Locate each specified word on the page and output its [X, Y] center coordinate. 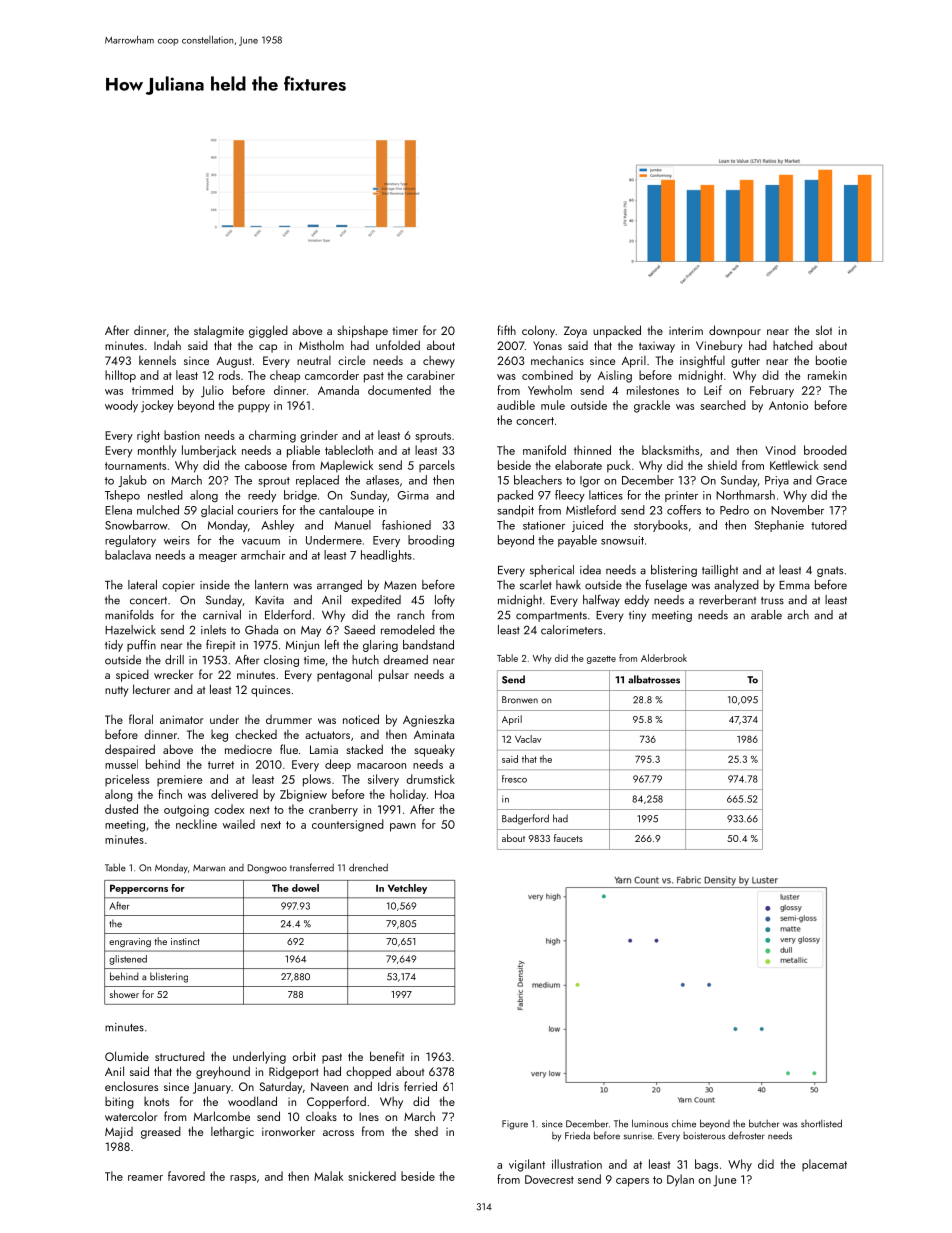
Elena [118, 510]
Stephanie [779, 526]
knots [156, 1101]
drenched [368, 867]
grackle [652, 406]
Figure [515, 1125]
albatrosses [654, 679]
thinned [592, 450]
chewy [439, 361]
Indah [167, 345]
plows [317, 780]
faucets [568, 838]
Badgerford [525, 819]
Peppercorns [139, 889]
